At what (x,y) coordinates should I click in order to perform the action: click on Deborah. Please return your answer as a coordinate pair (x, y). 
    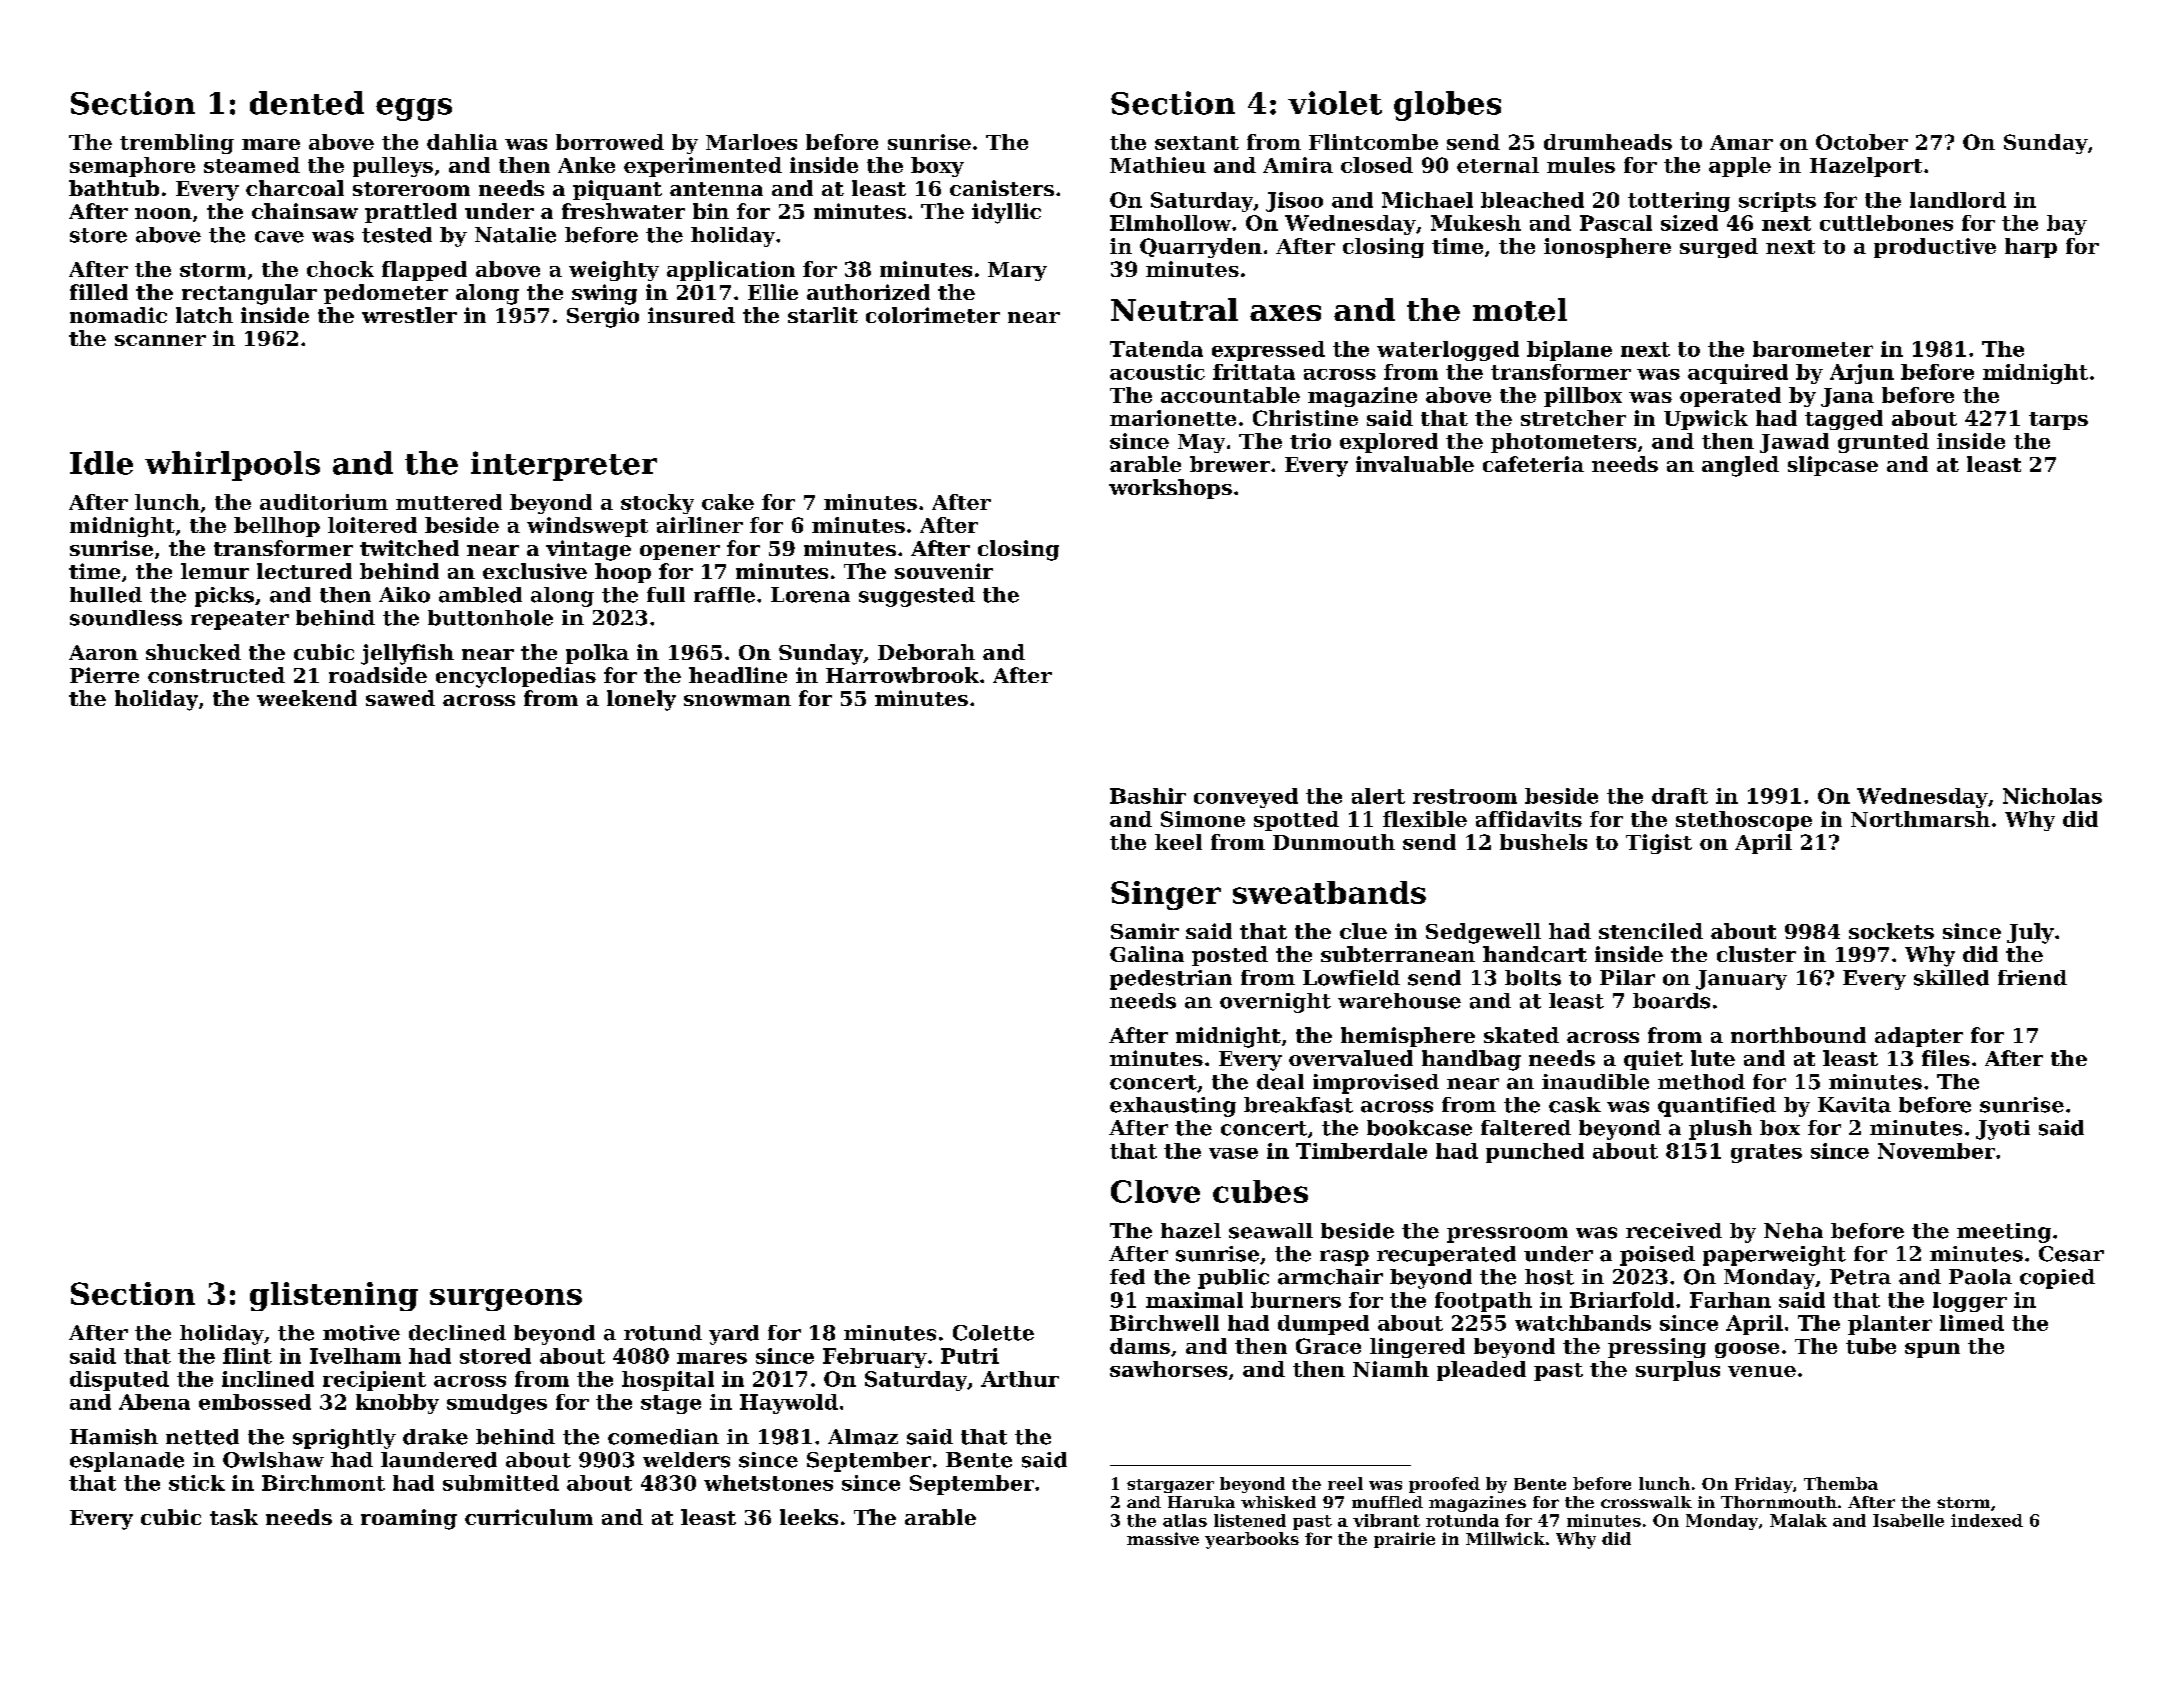
    Looking at the image, I should click on (926, 652).
